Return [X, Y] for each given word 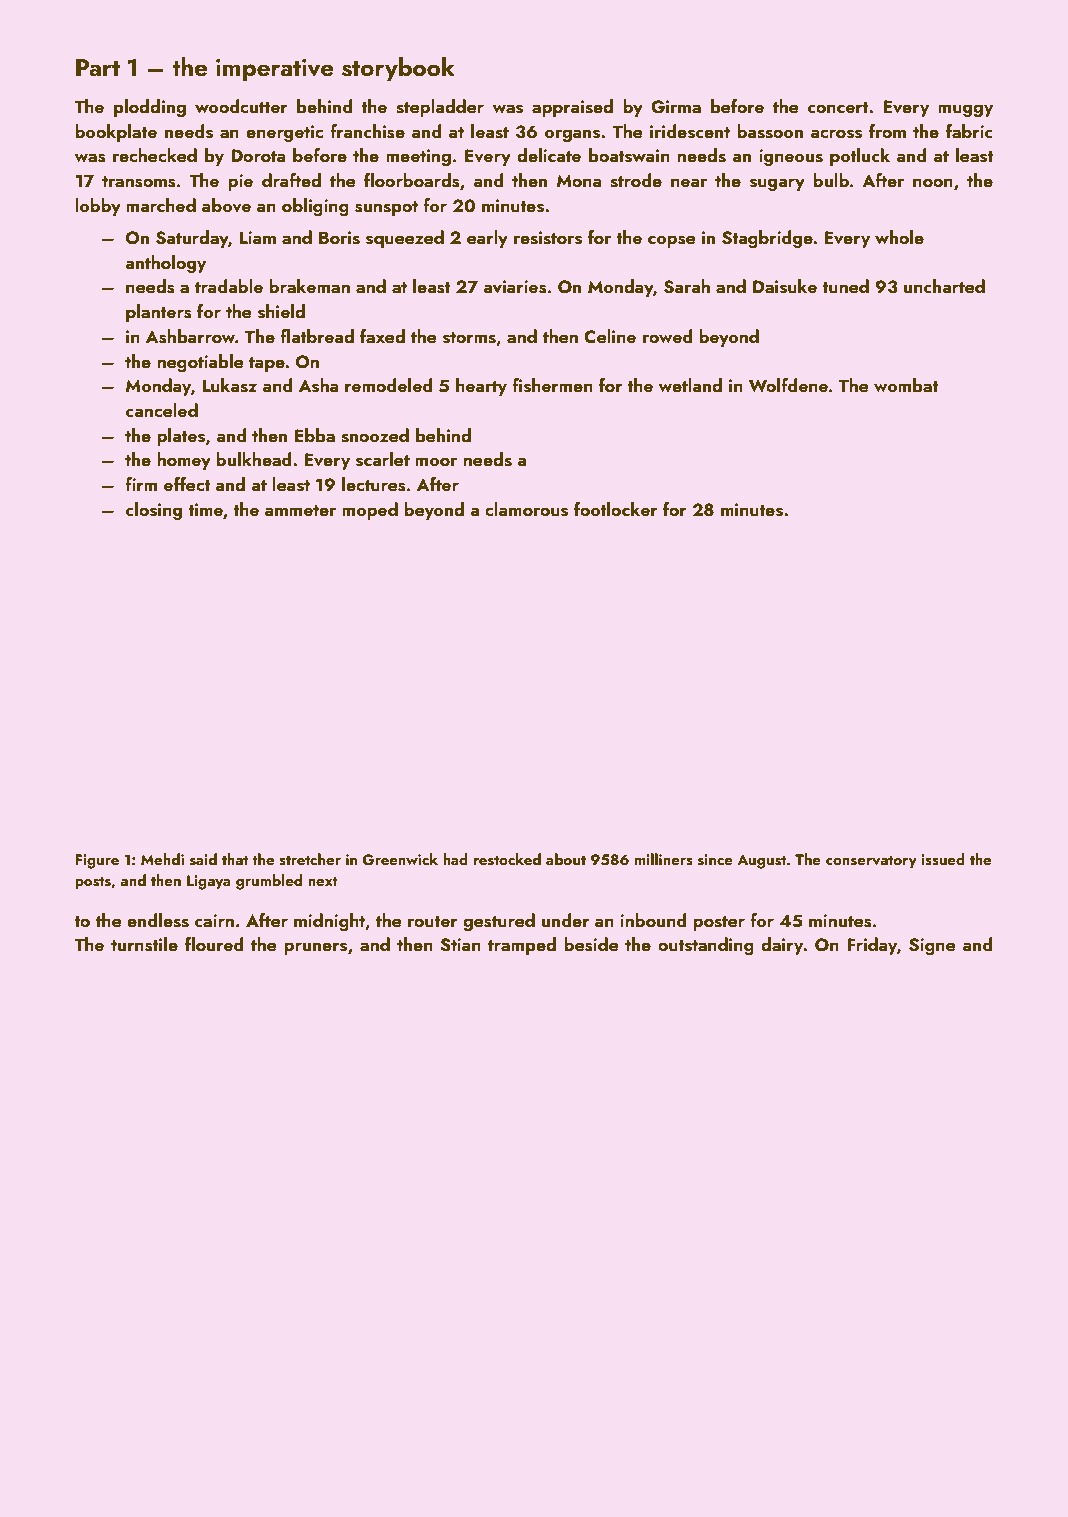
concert [838, 107]
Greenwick [400, 859]
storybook [398, 69]
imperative [275, 70]
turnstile [144, 944]
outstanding [706, 946]
